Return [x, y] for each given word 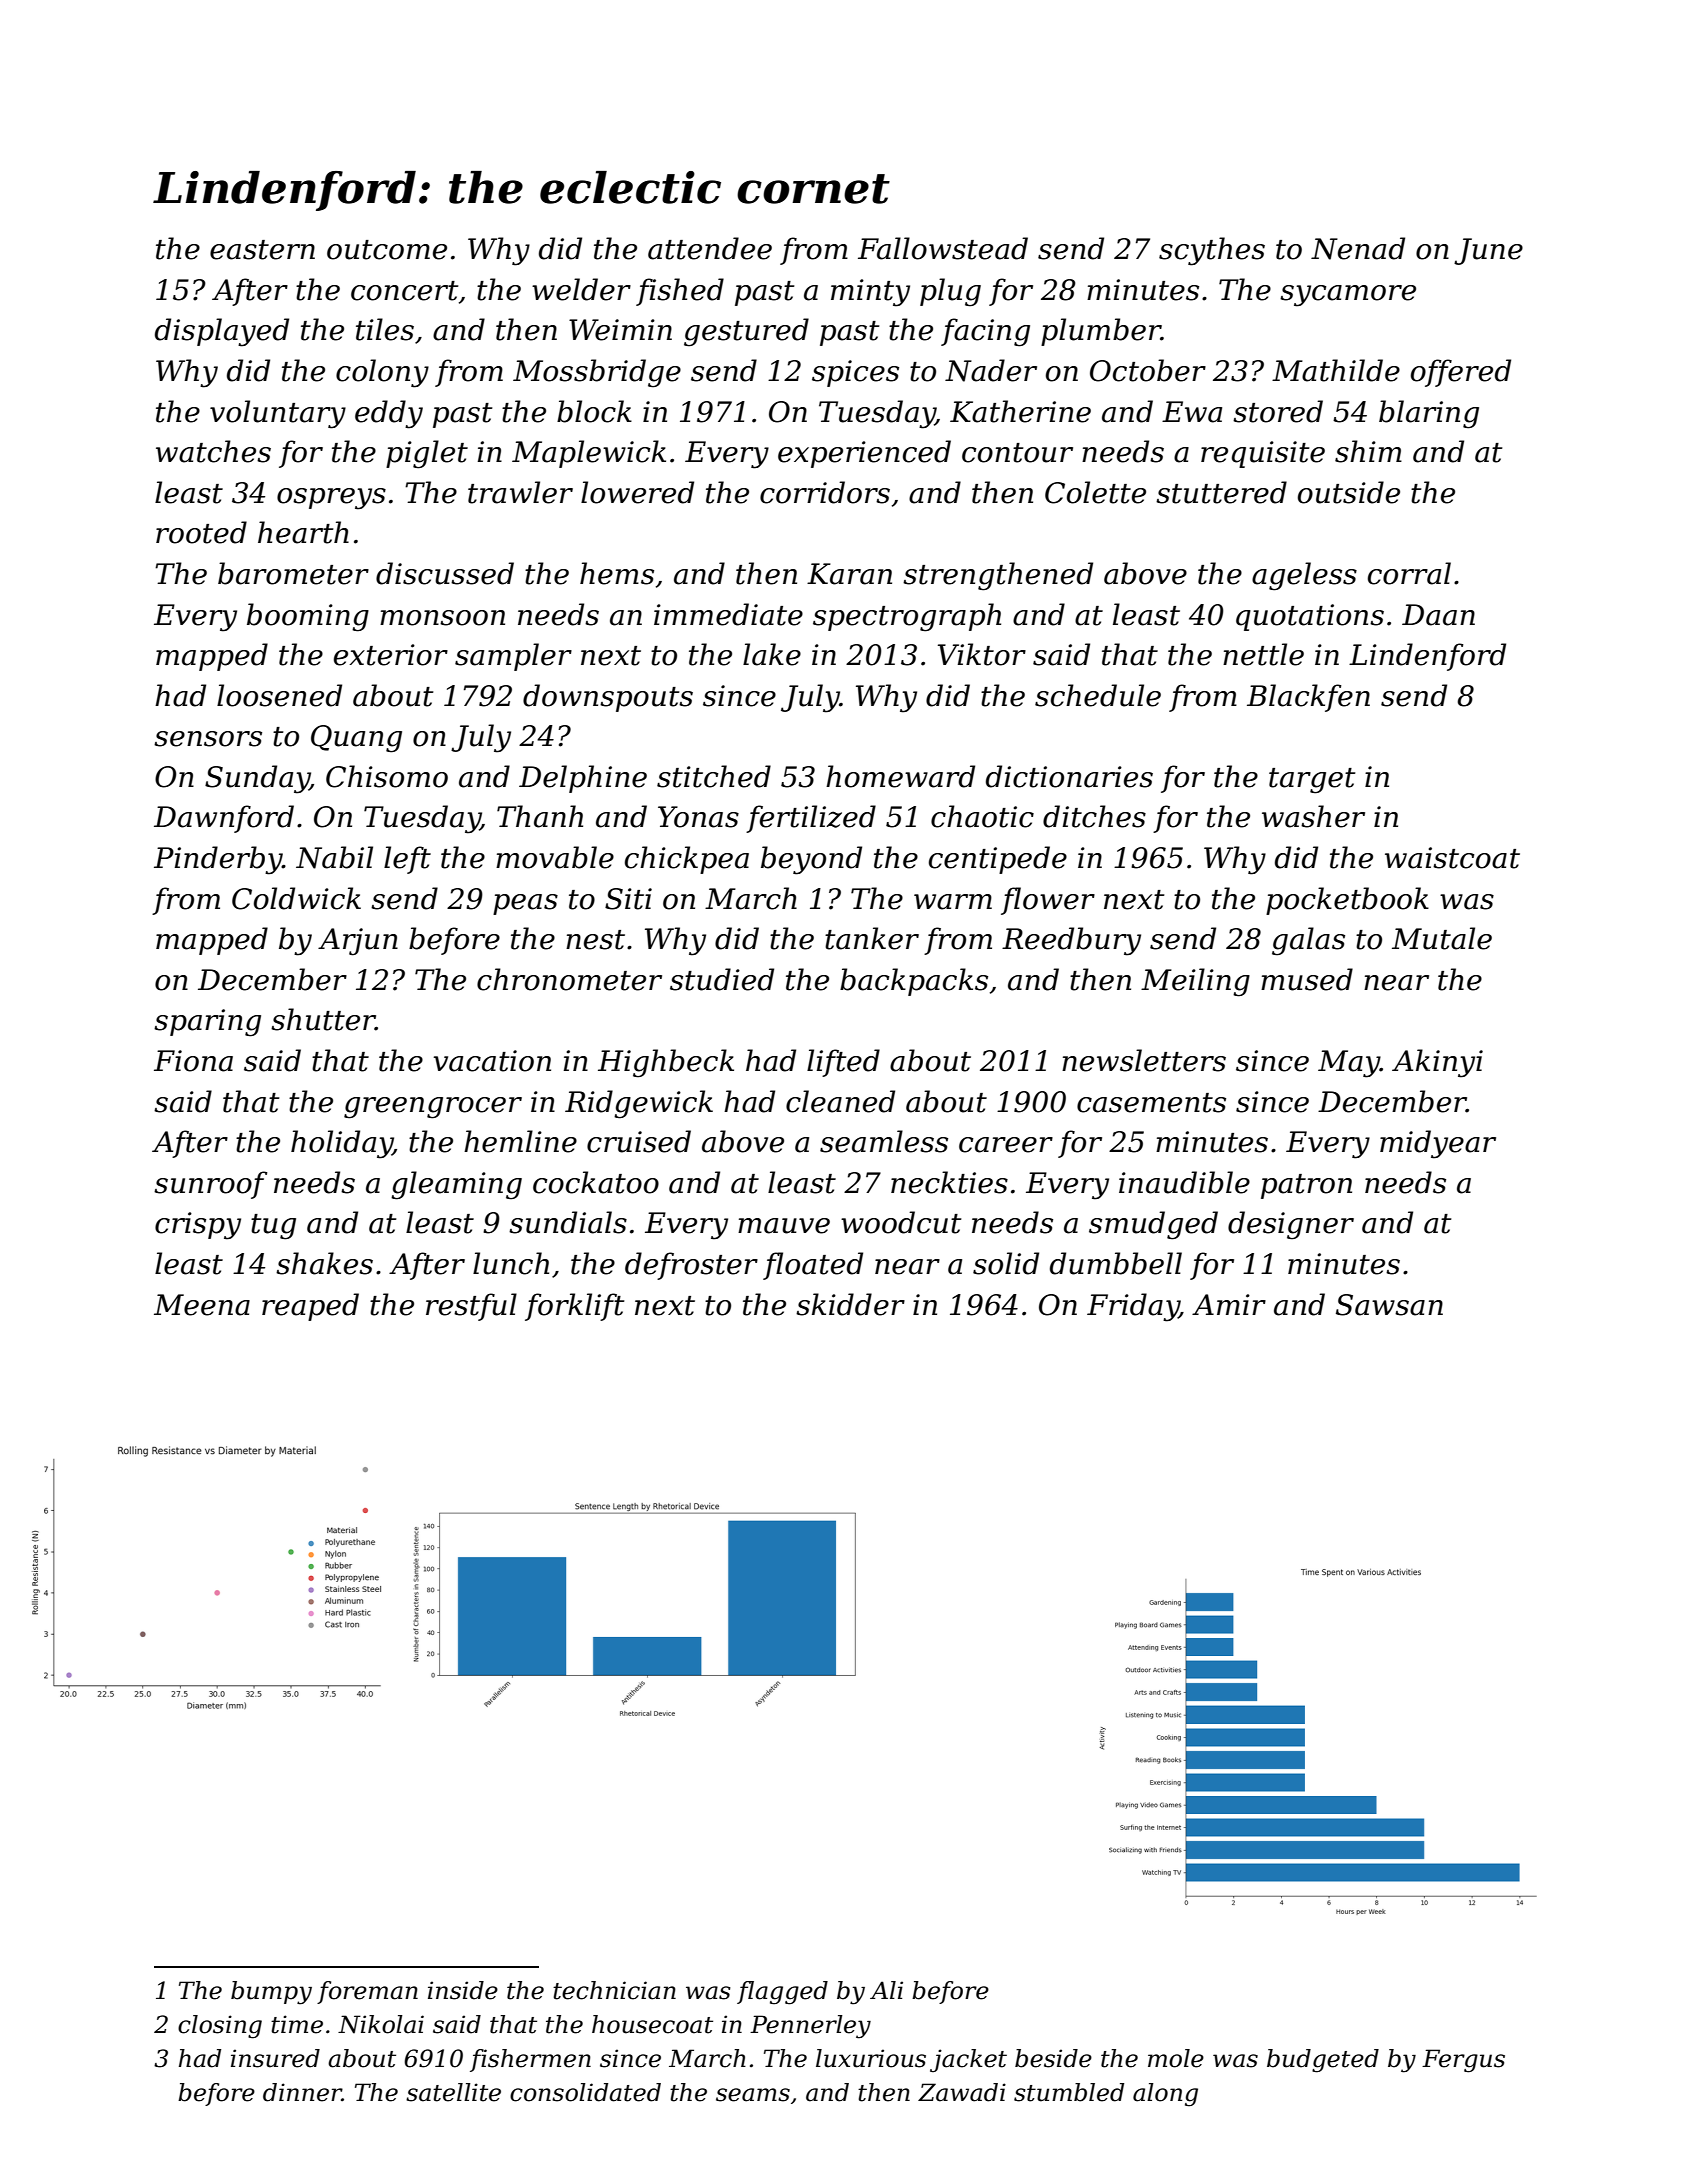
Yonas [698, 817]
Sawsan [1389, 1305]
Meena [202, 1305]
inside [463, 1990]
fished [680, 292]
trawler [520, 492]
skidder [850, 1304]
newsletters [1144, 1060]
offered [1461, 373]
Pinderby [218, 860]
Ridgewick [639, 1104]
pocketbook [1347, 901]
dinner [302, 2092]
